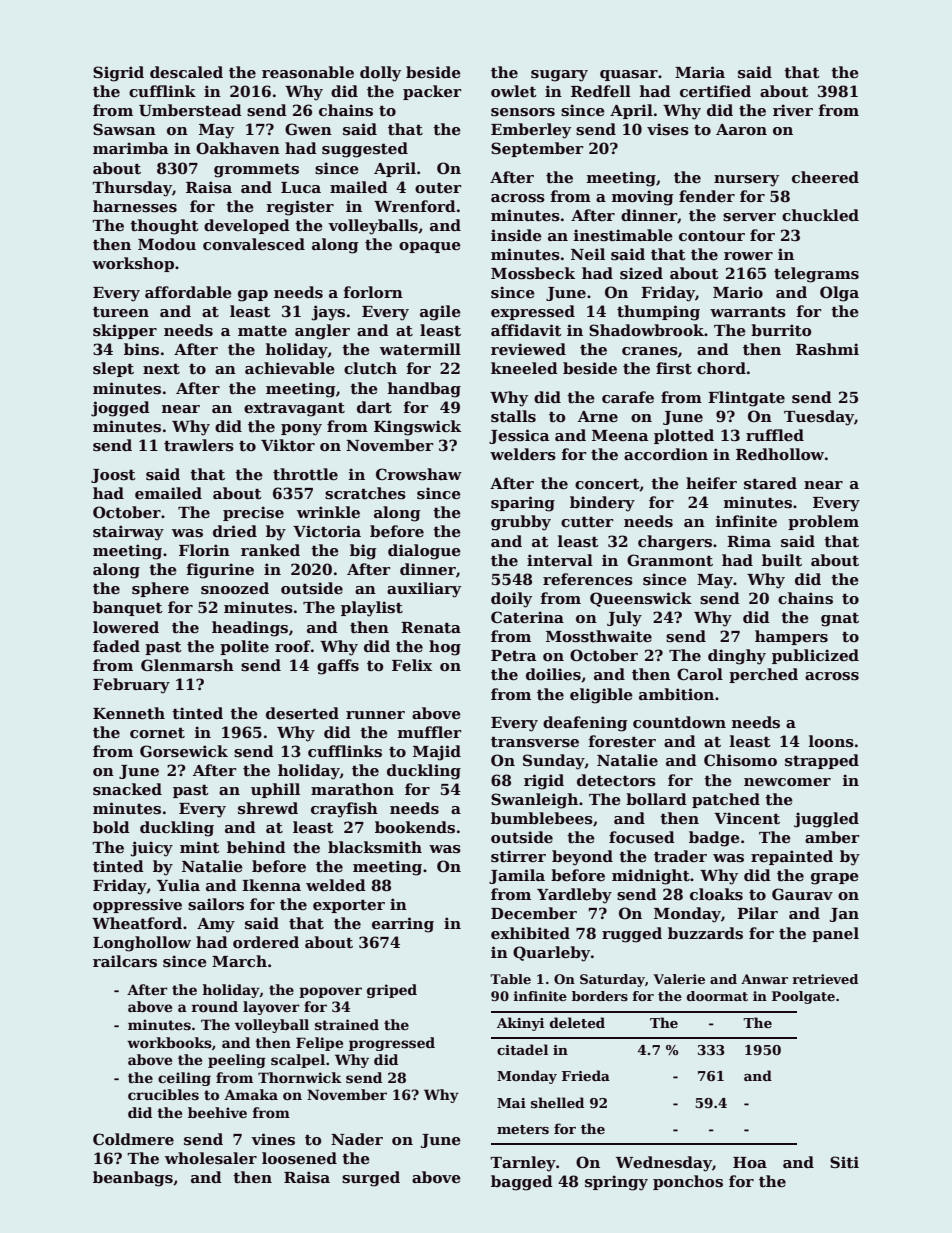 Image resolution: width=952 pixels, height=1233 pixels. What do you see at coordinates (128, 533) in the screenshot?
I see `stairway` at bounding box center [128, 533].
